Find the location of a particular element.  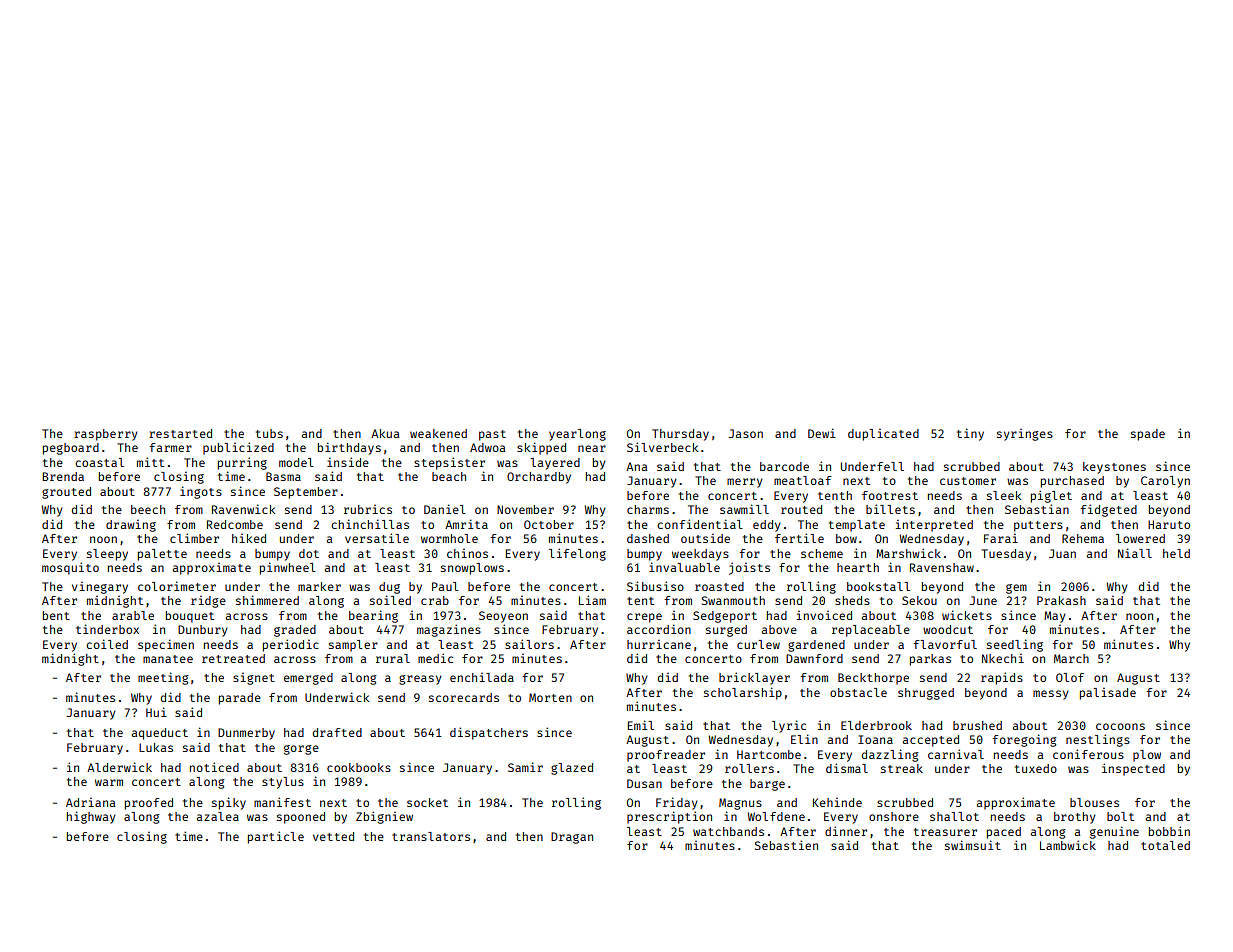

pegboard is located at coordinates (71, 449).
